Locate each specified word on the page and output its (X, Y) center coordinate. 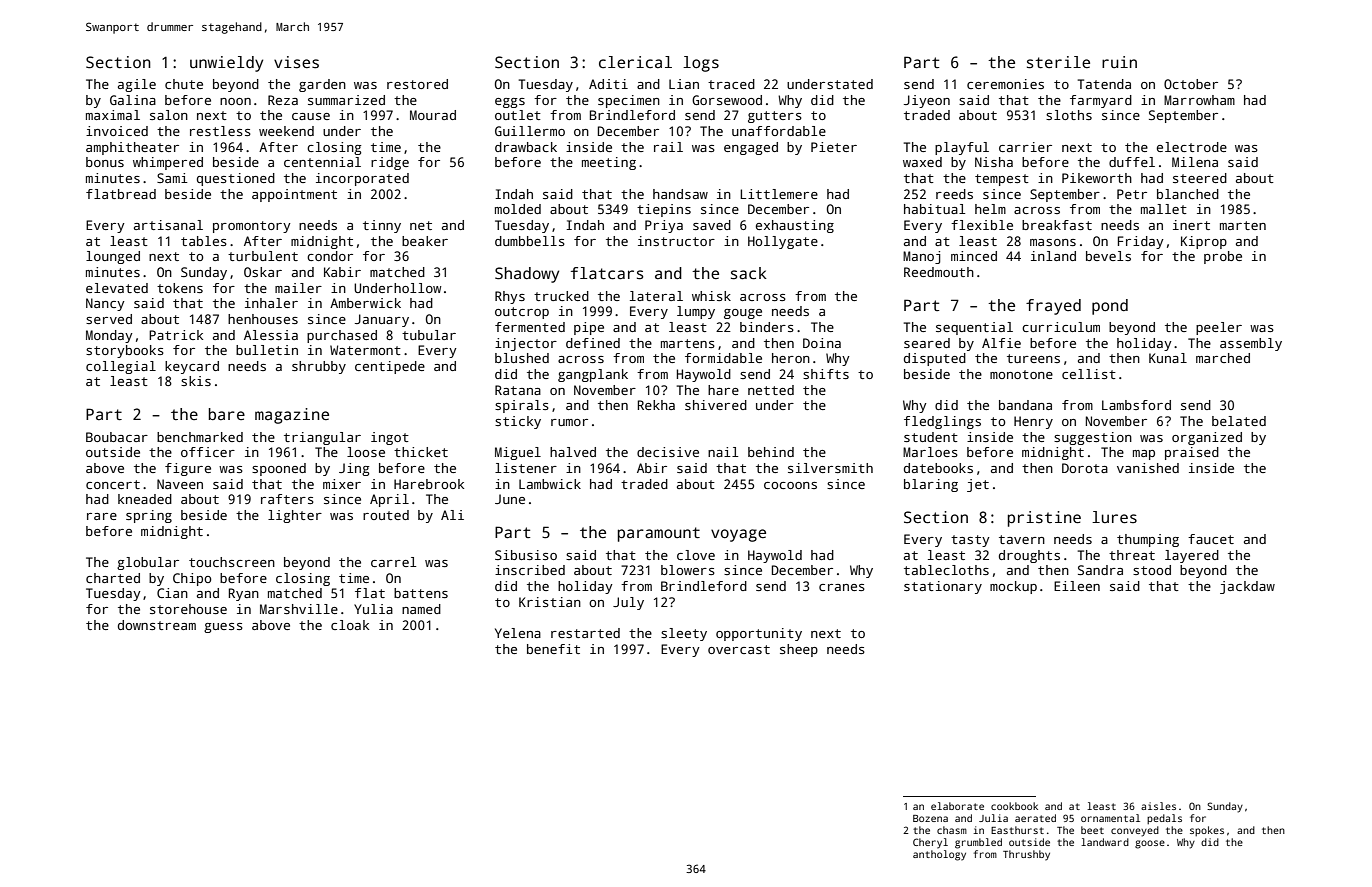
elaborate (957, 806)
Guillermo (530, 131)
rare (102, 516)
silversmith (830, 468)
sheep (799, 650)
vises (296, 62)
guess (223, 628)
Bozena (930, 818)
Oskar (263, 272)
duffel (1132, 162)
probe (1223, 257)
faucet (1211, 539)
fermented (530, 327)
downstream (157, 625)
